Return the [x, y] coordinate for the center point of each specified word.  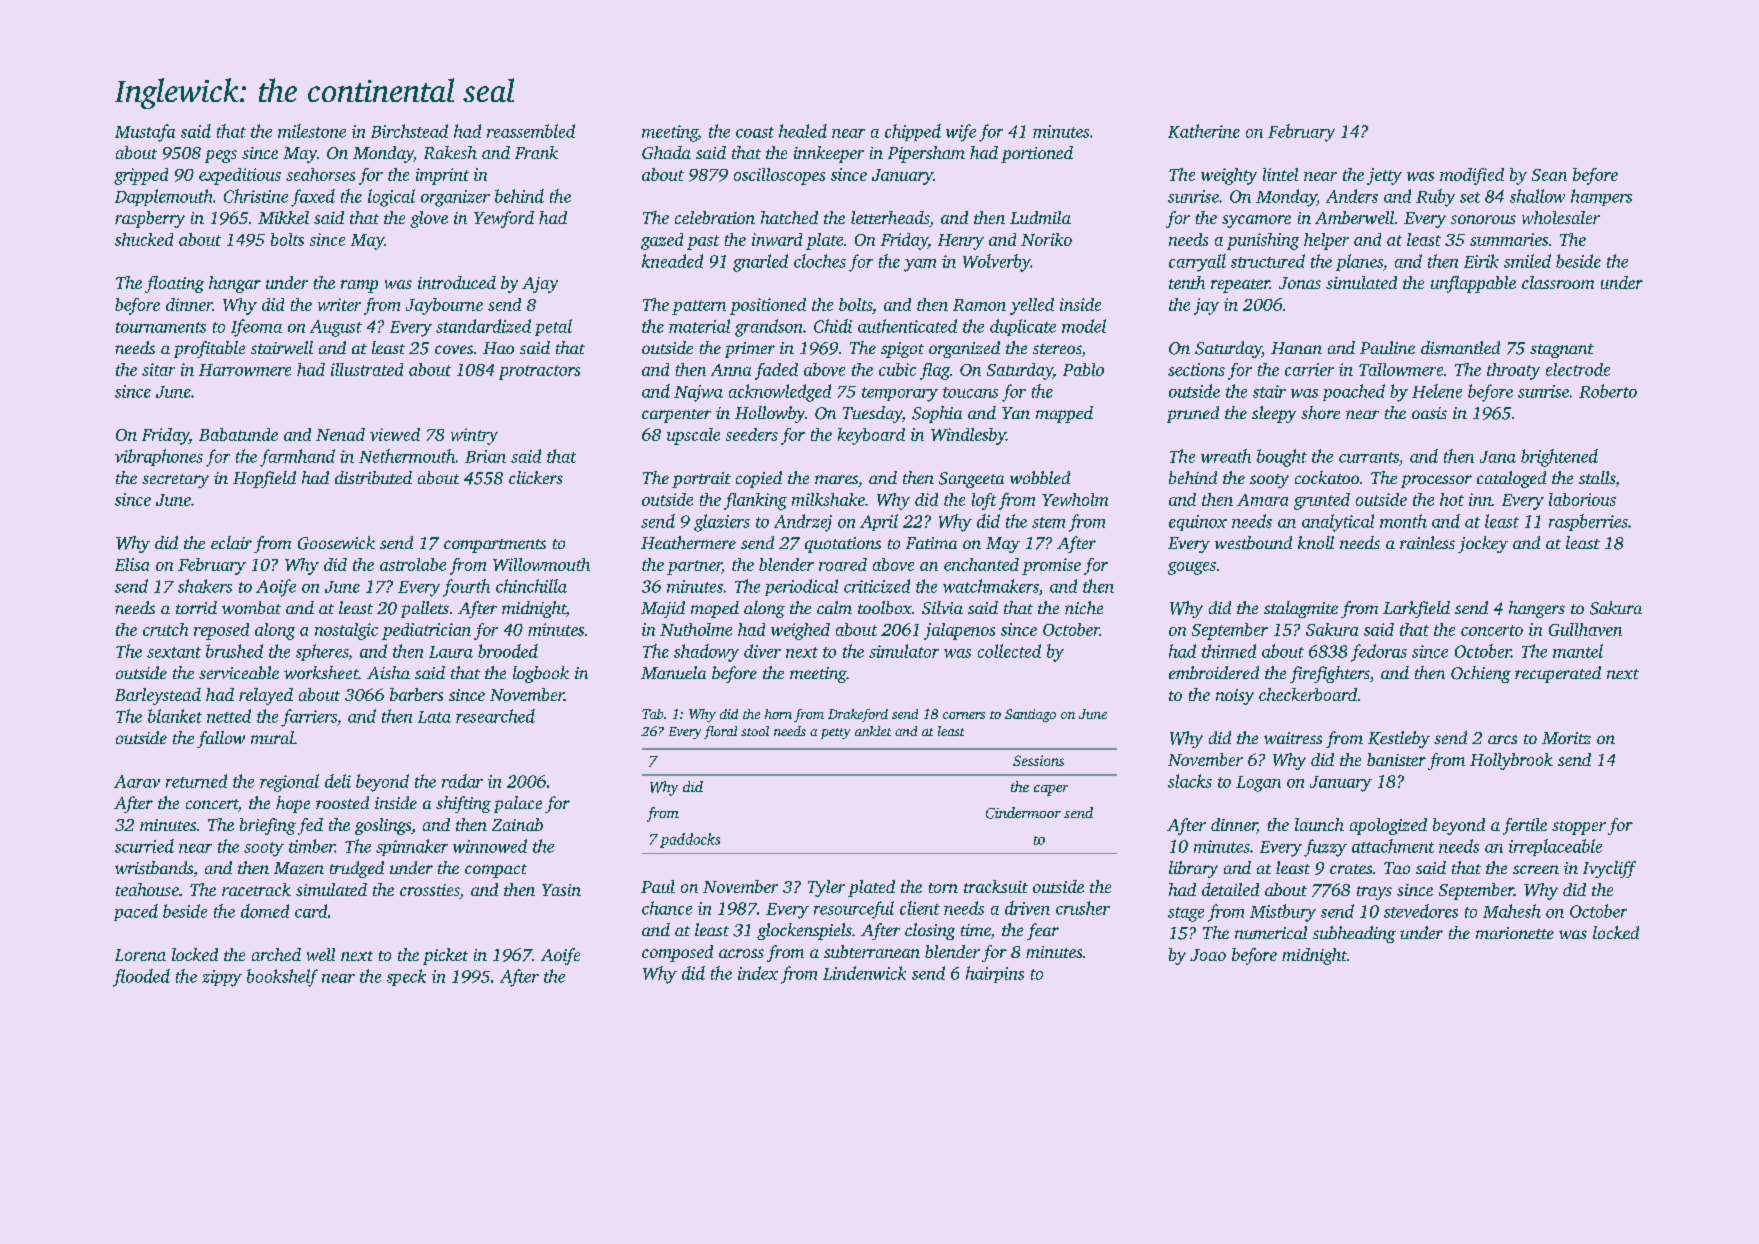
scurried [144, 846]
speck [406, 977]
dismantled [1460, 347]
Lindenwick [864, 973]
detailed [1230, 889]
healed [803, 131]
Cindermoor [1023, 813]
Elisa [132, 564]
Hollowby [770, 414]
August [336, 328]
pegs [221, 156]
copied [759, 479]
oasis [1429, 413]
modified [1472, 176]
